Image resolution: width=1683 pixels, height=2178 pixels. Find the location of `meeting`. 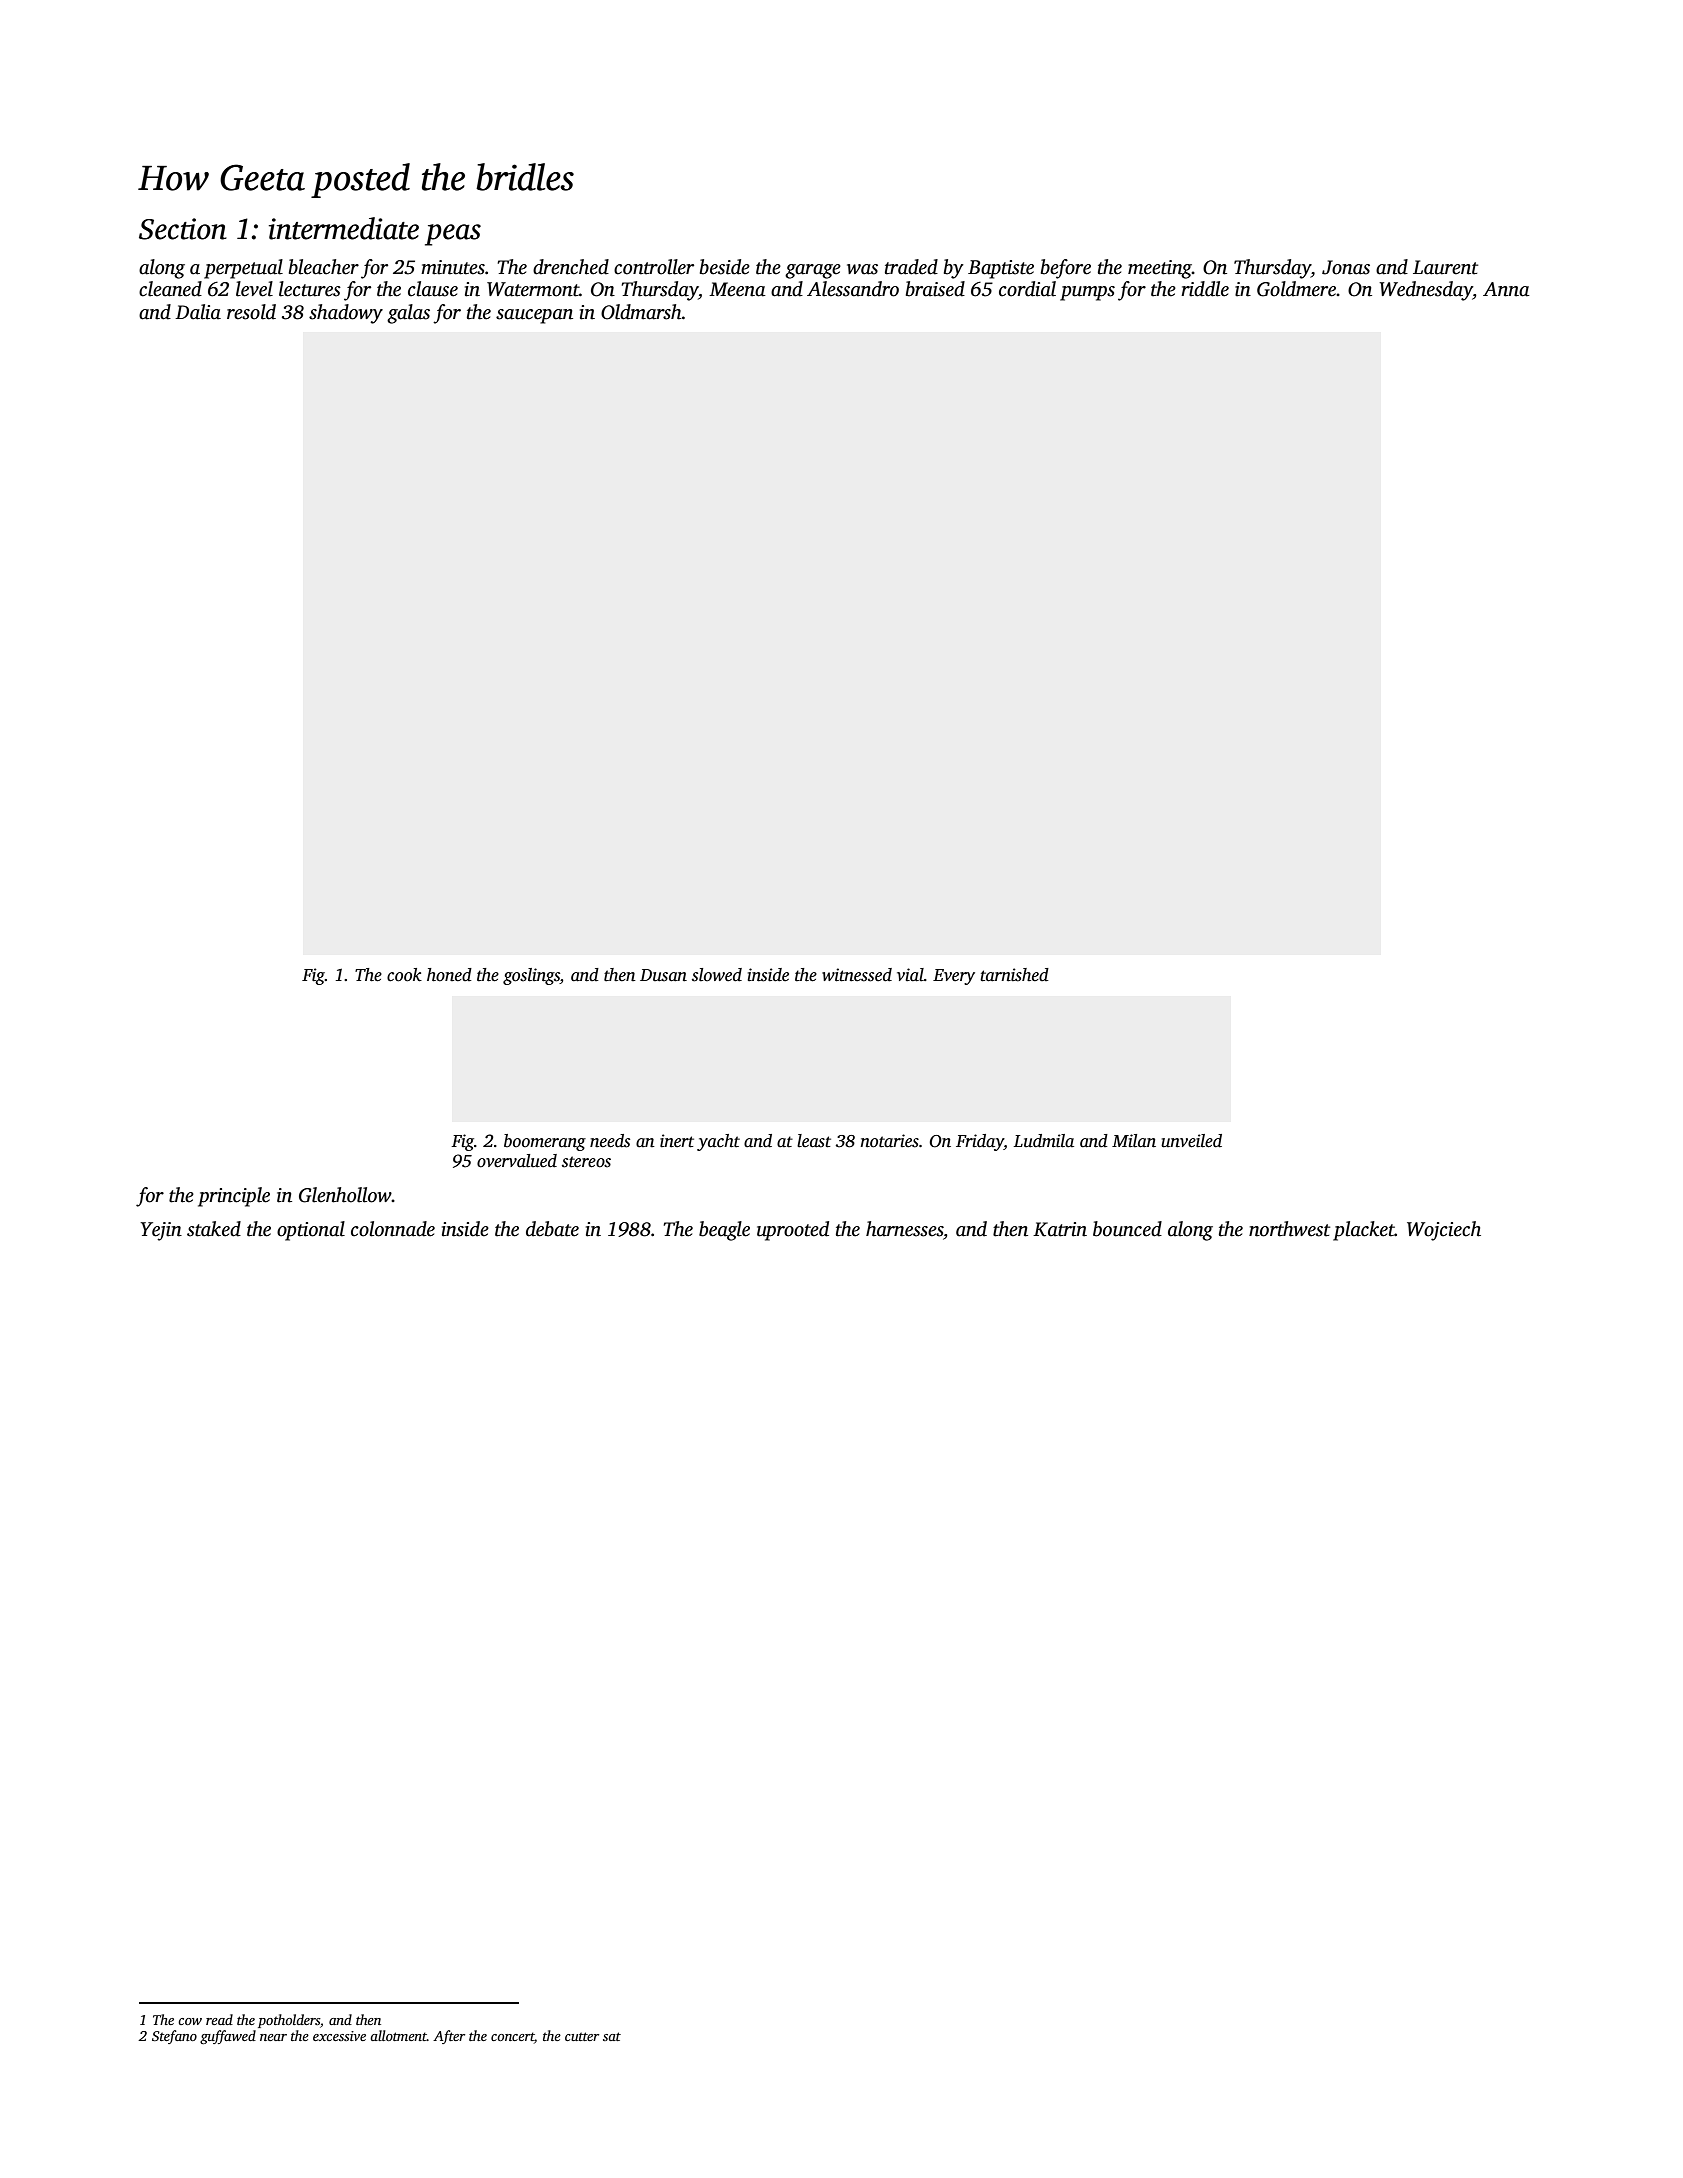

meeting is located at coordinates (1160, 269).
